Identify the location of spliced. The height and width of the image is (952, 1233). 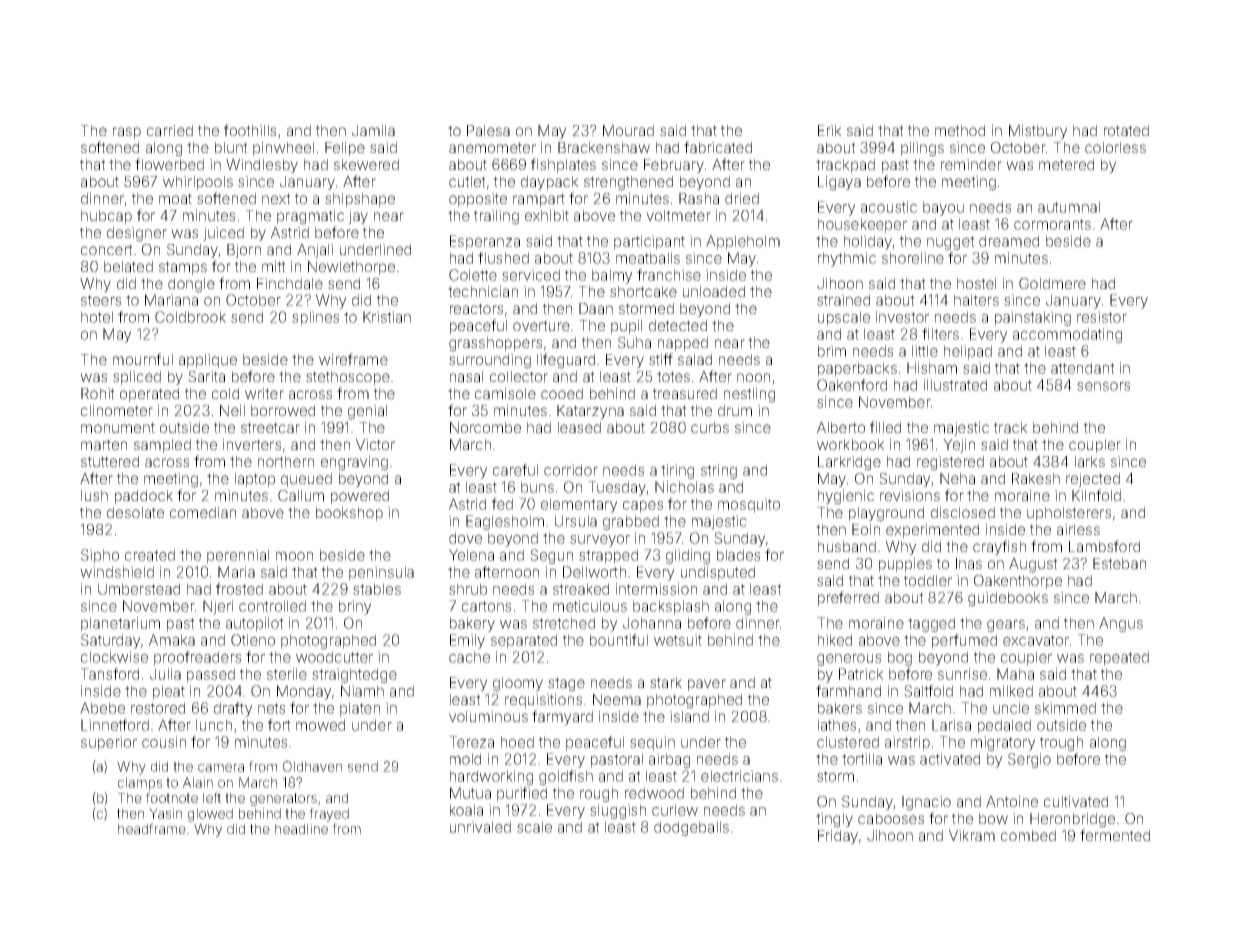
(137, 378).
